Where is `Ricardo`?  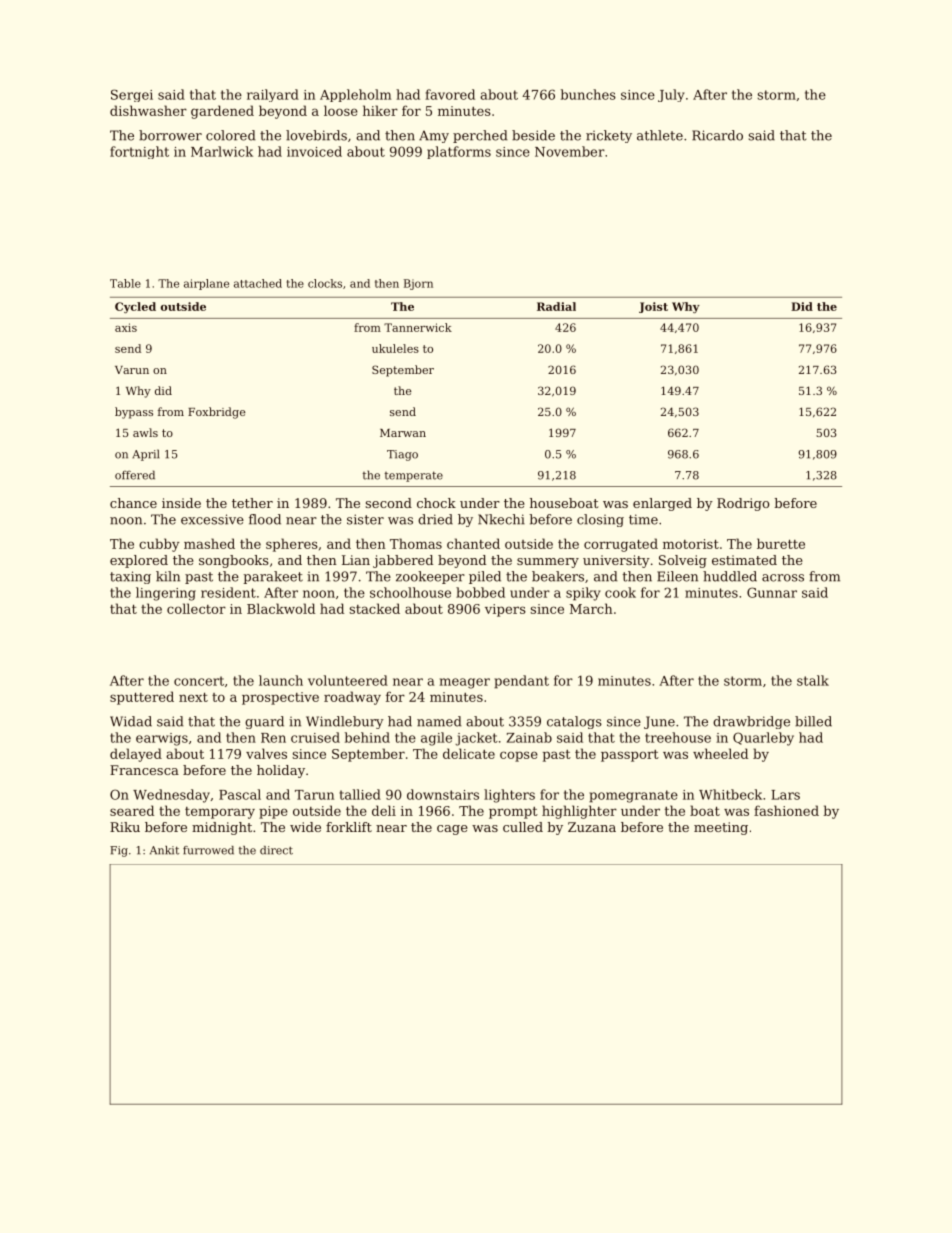 Ricardo is located at coordinates (717, 135).
